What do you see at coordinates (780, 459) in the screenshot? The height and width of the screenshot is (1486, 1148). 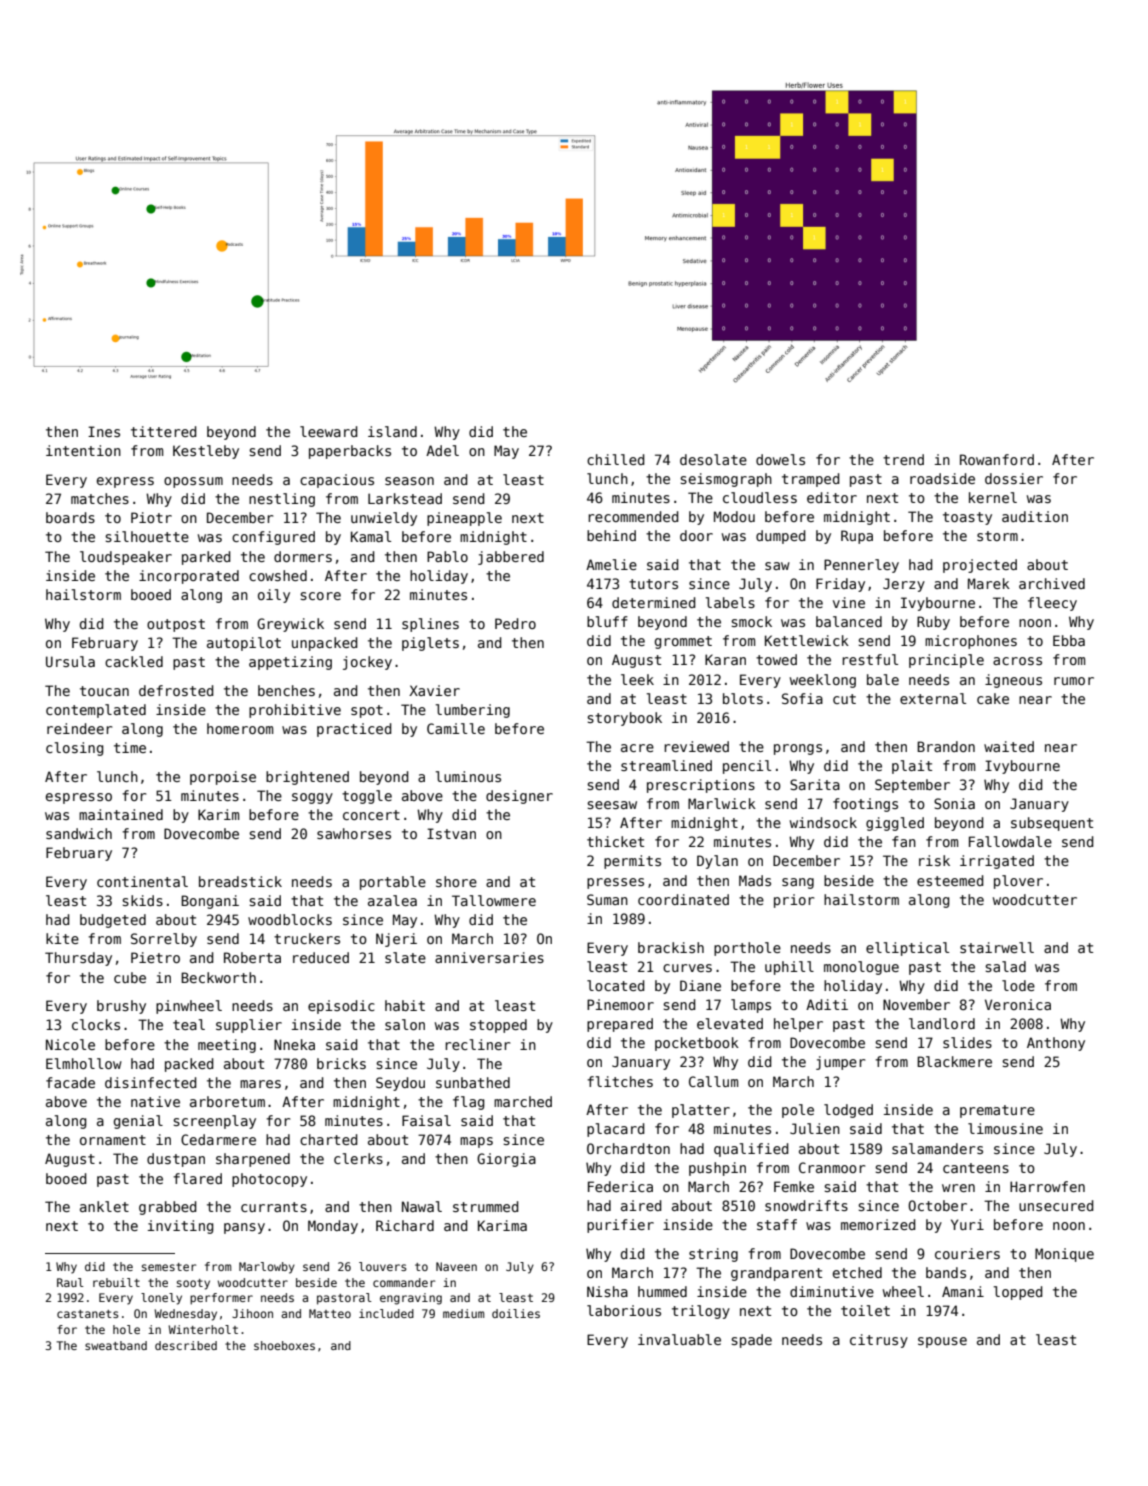 I see `dowels` at bounding box center [780, 459].
